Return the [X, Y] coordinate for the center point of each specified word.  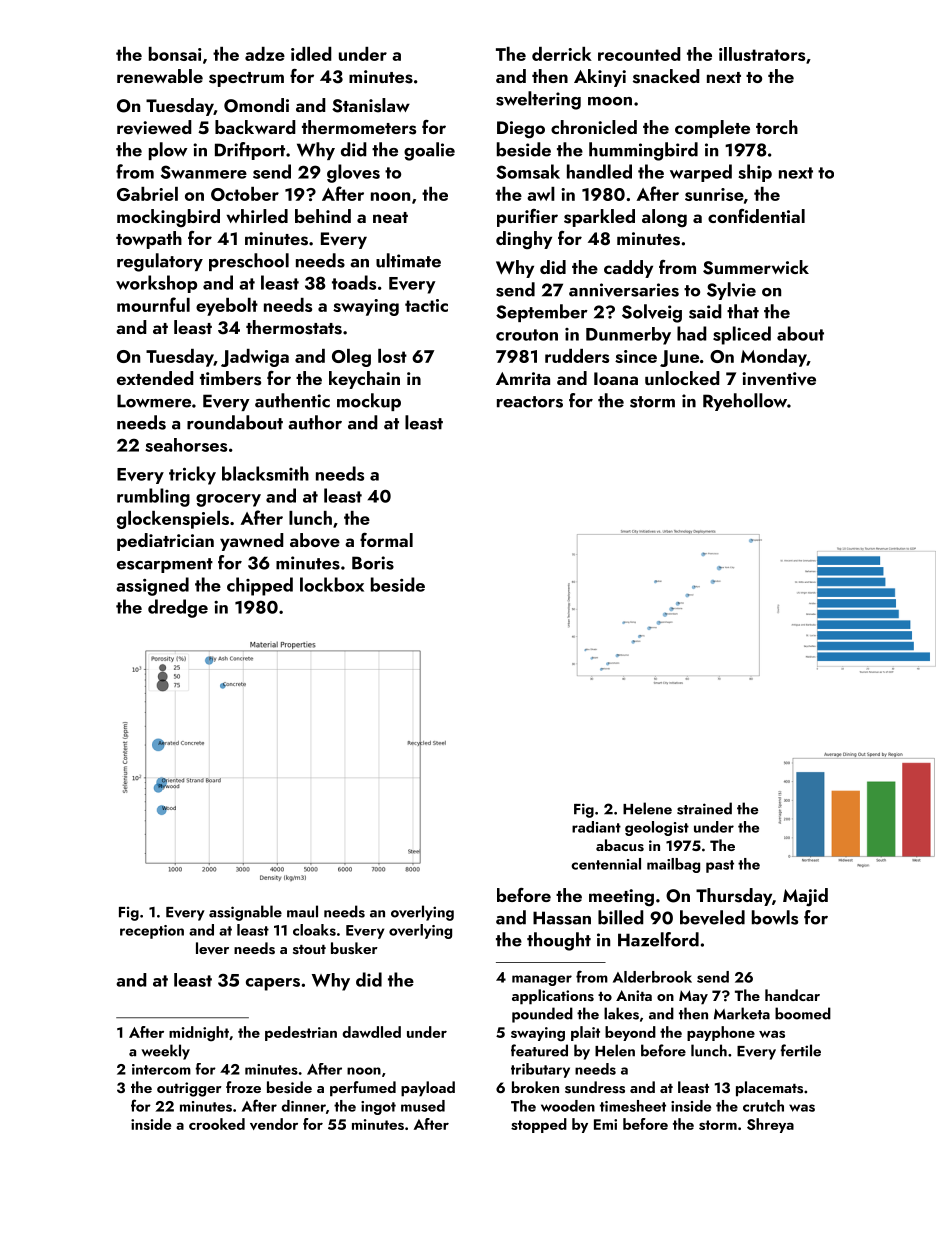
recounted [639, 54]
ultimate [408, 260]
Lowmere [154, 401]
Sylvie [731, 291]
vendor [274, 1124]
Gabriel [147, 194]
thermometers [359, 127]
